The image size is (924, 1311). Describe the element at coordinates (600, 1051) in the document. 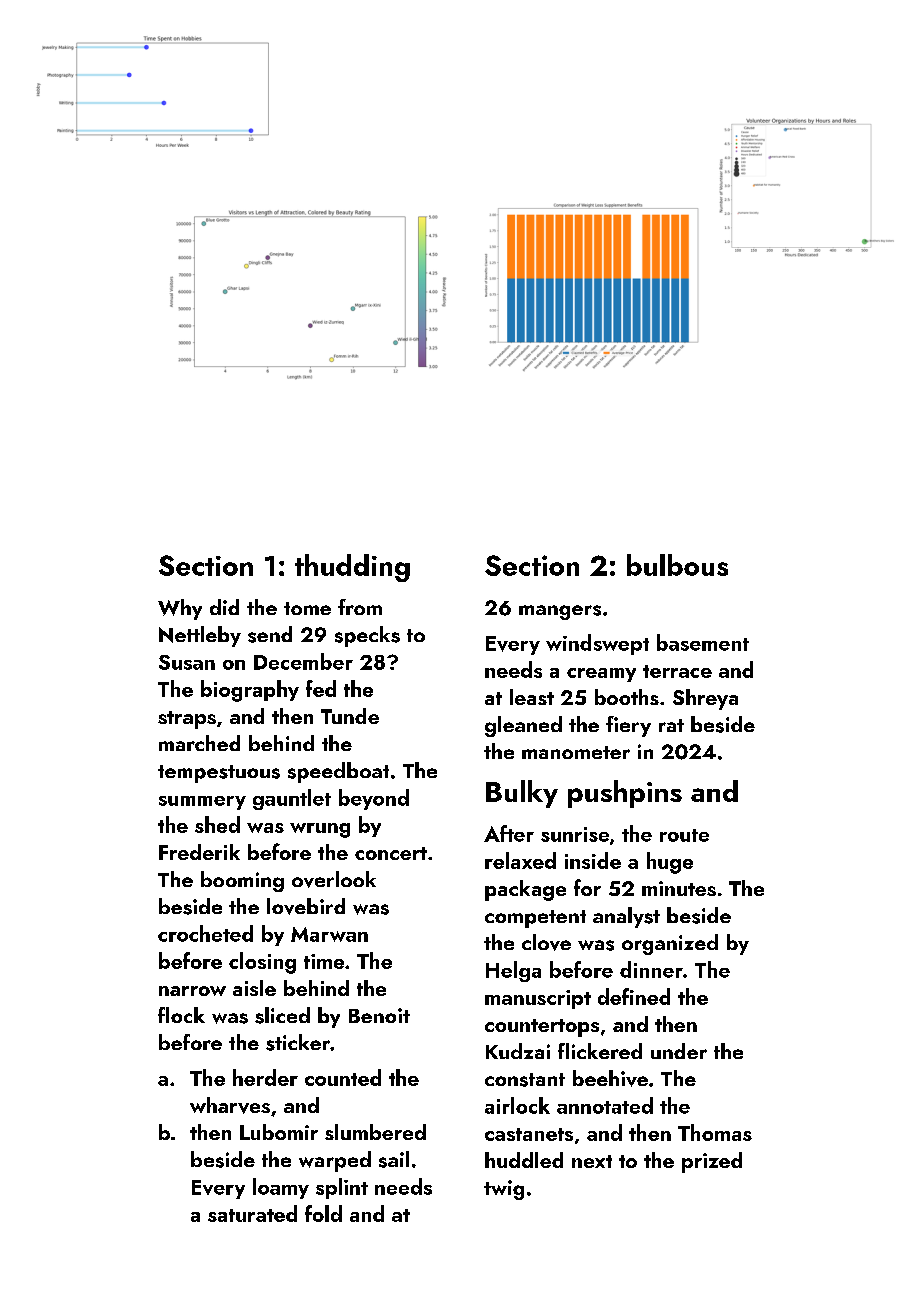

I see `flickered` at that location.
